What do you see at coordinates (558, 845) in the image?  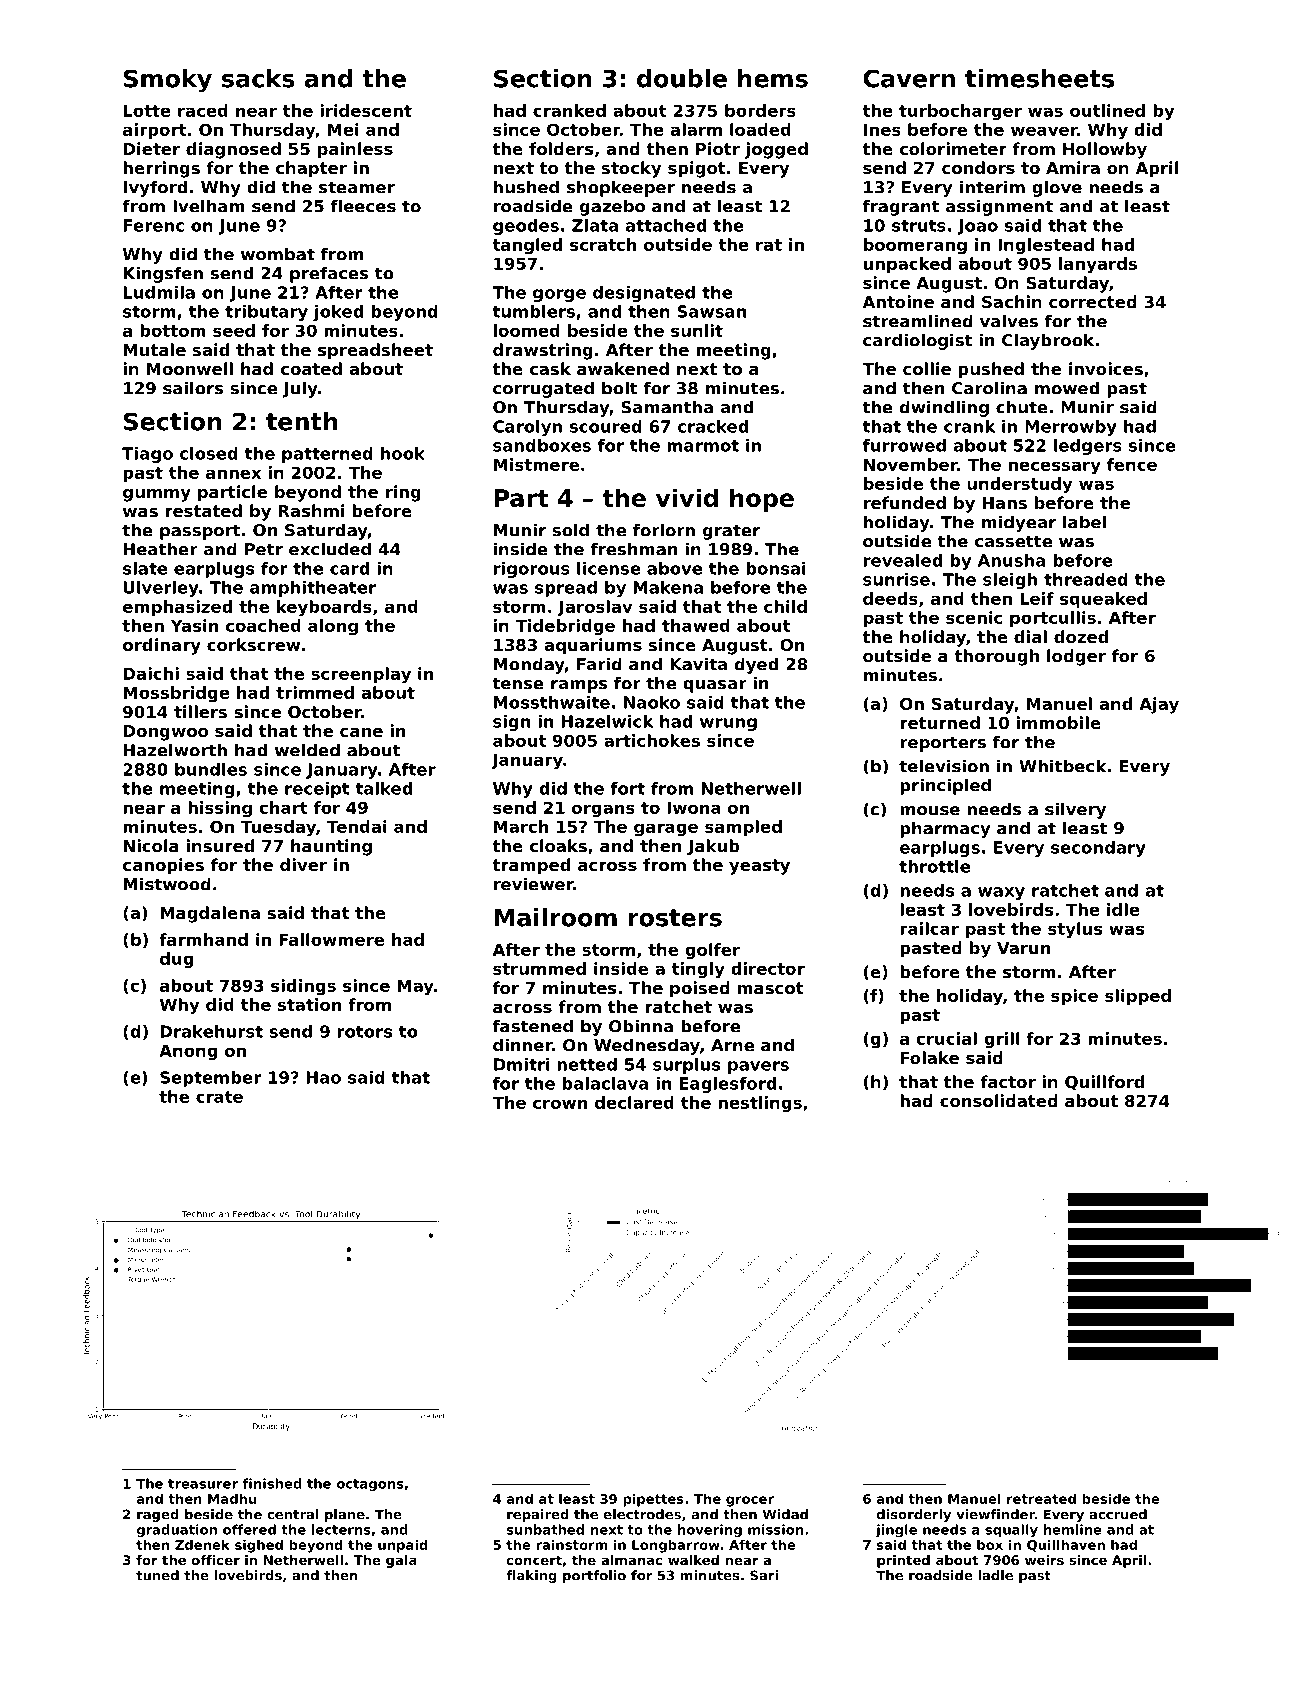 I see `cloaks` at bounding box center [558, 845].
